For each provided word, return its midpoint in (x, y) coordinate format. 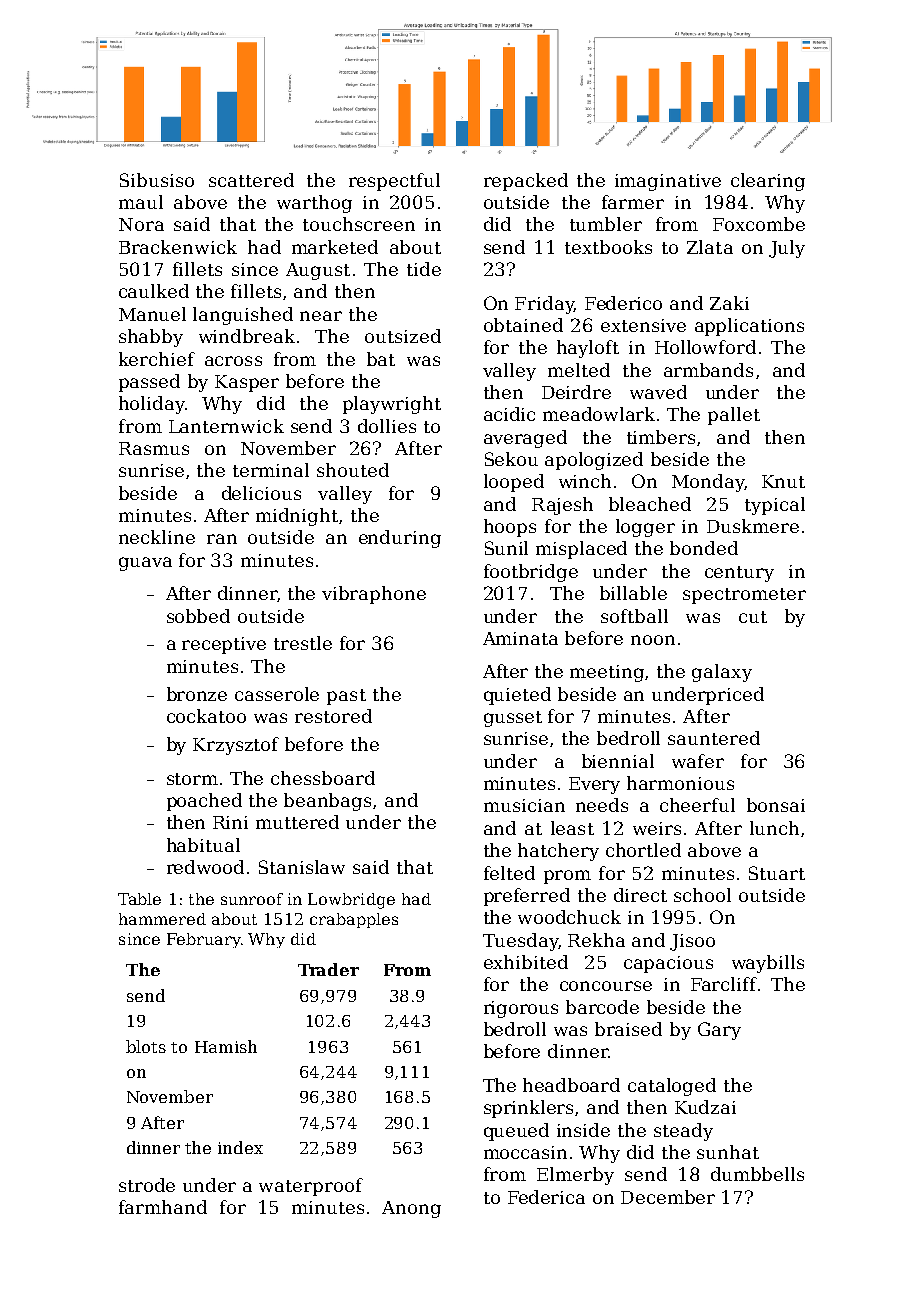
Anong (411, 1209)
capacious (668, 964)
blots (146, 1046)
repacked (526, 182)
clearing (768, 182)
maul (141, 202)
